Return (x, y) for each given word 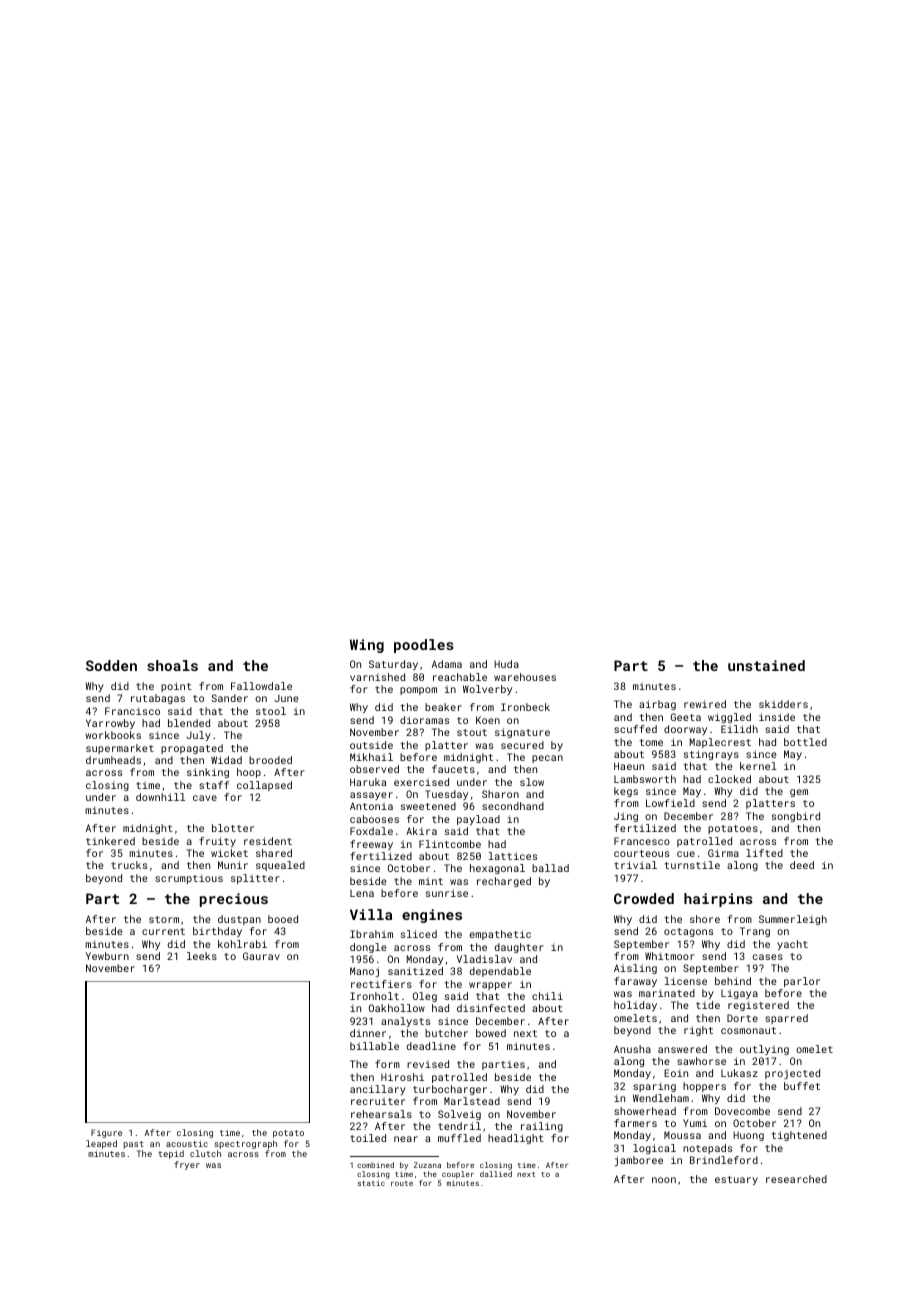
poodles (424, 646)
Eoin (676, 1073)
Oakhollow (397, 1008)
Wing (367, 646)
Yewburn (107, 956)
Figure (106, 1133)
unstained (766, 665)
